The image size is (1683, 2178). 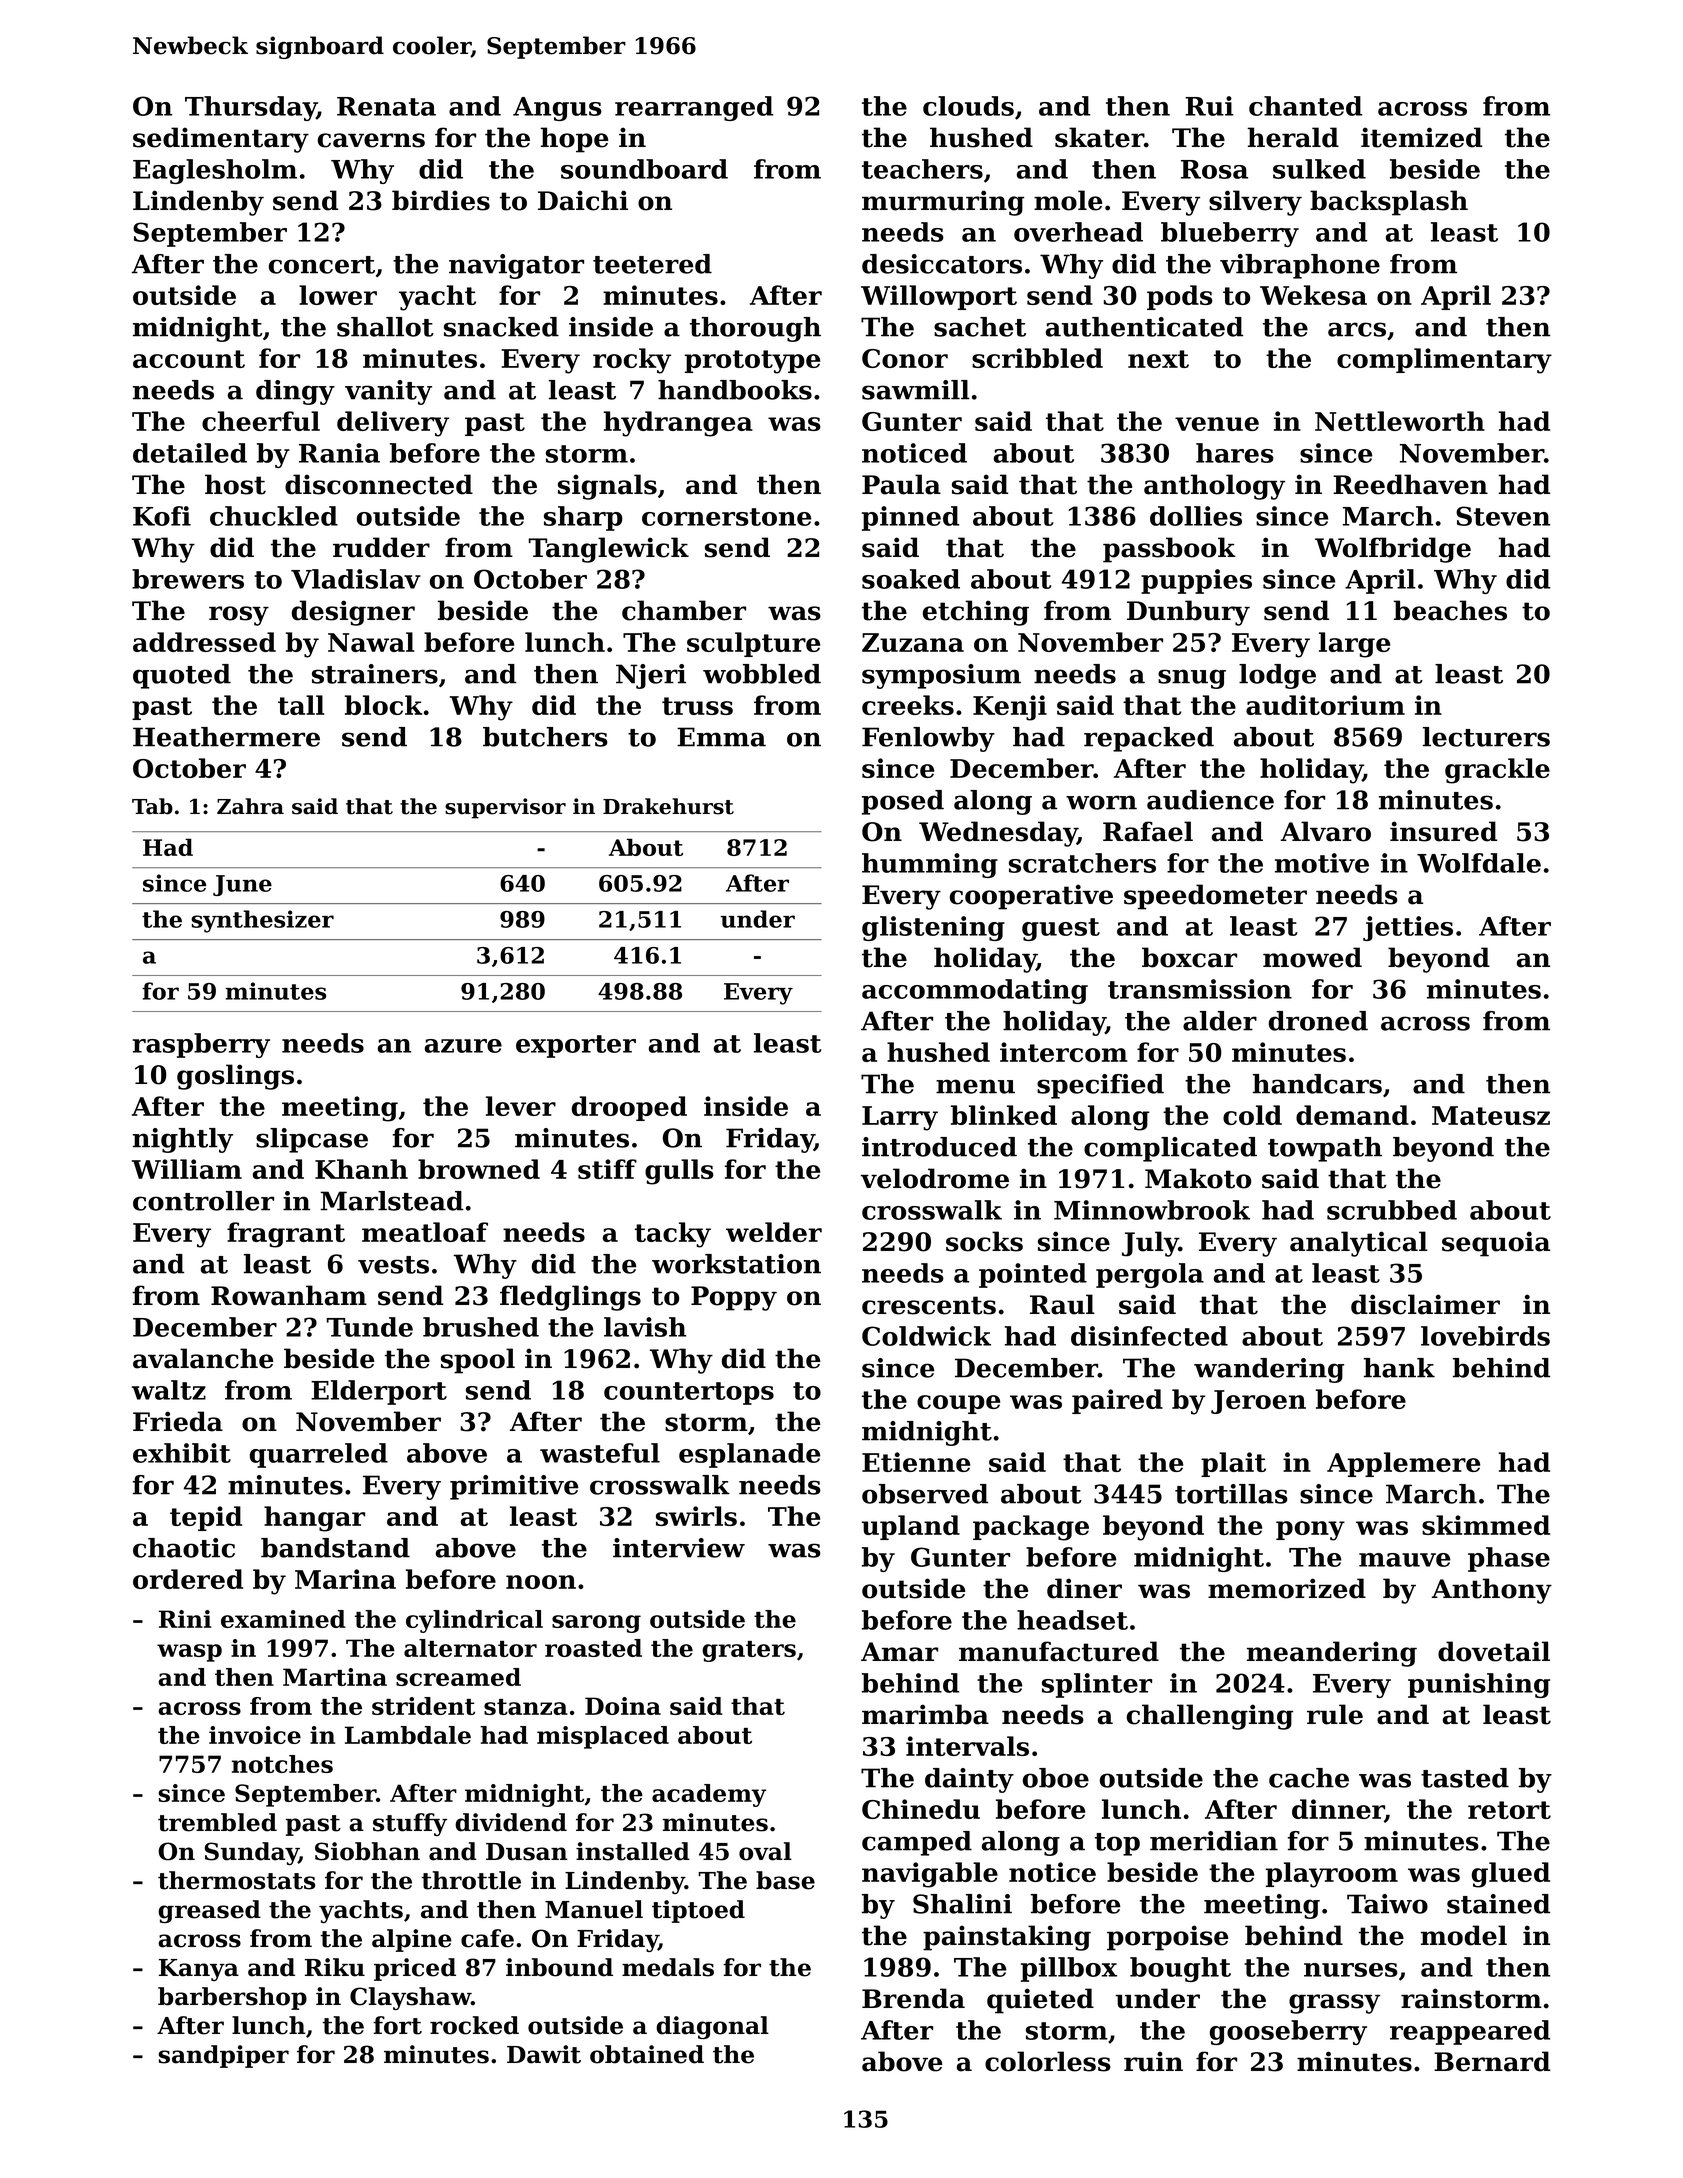 I want to click on pony, so click(x=1310, y=1531).
